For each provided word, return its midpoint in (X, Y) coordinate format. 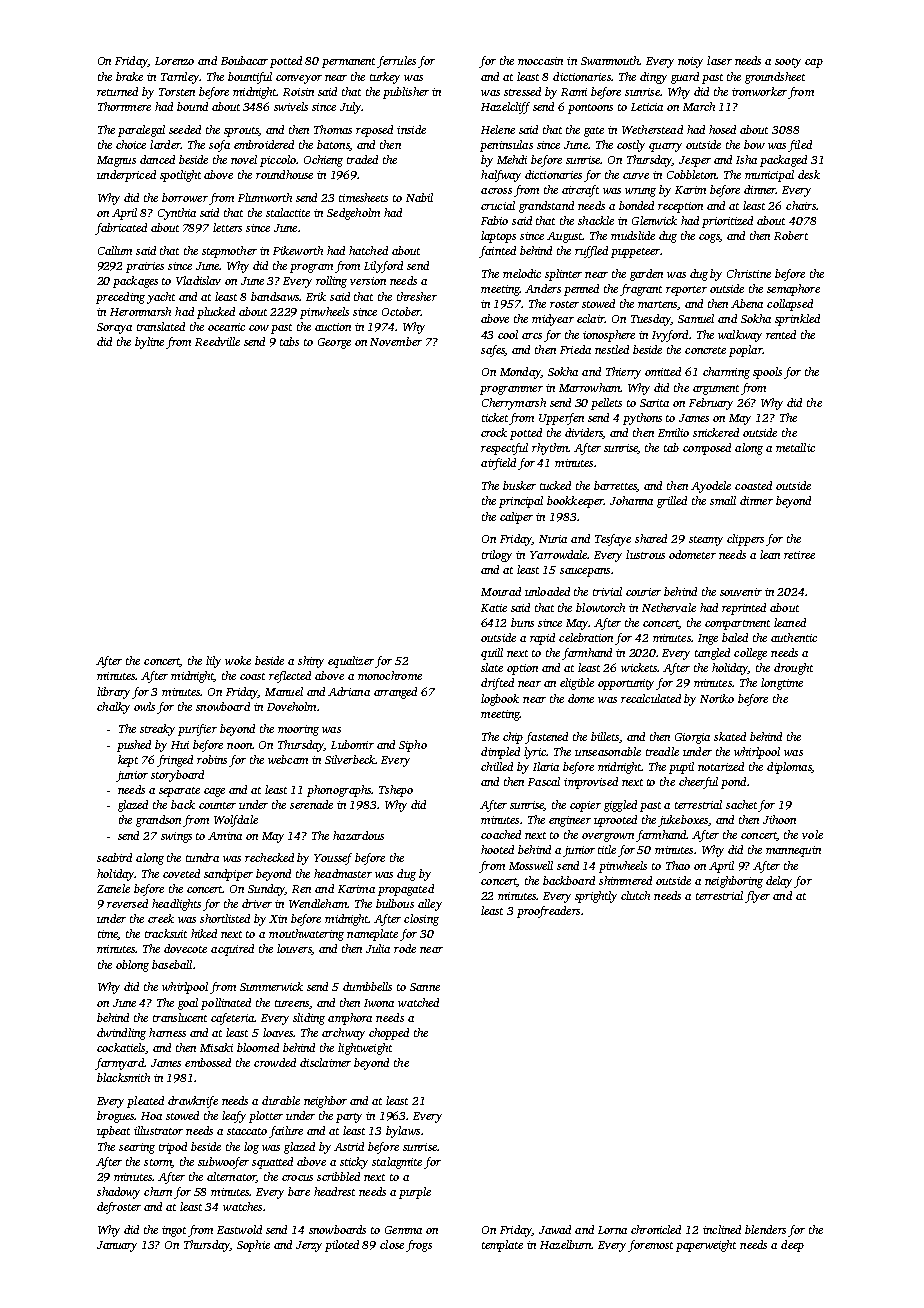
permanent (348, 63)
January (117, 1246)
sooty (788, 63)
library (113, 693)
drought (793, 669)
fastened (546, 738)
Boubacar (244, 60)
